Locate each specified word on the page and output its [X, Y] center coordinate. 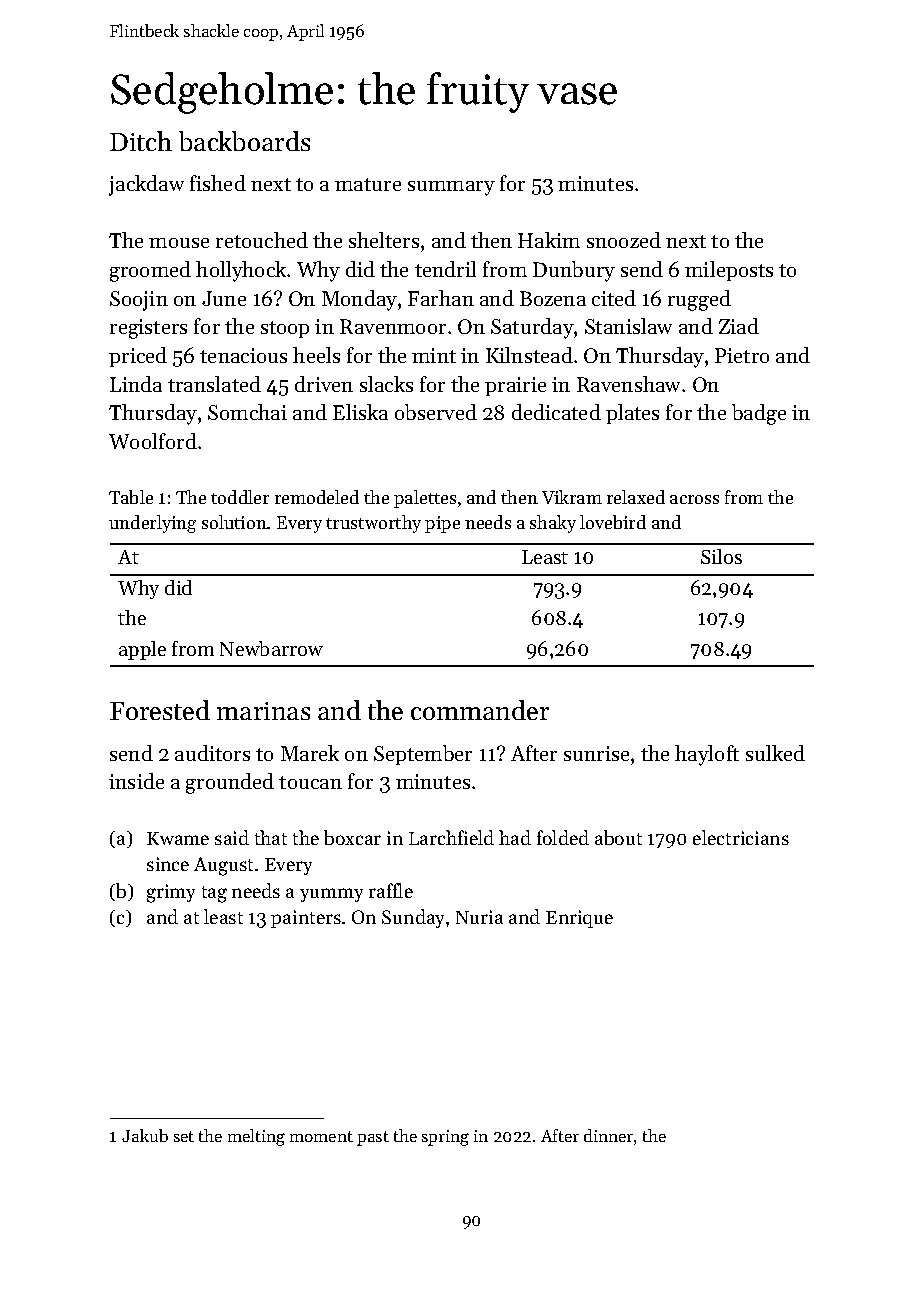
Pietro [742, 355]
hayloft [707, 755]
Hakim [549, 240]
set [184, 1136]
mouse [179, 243]
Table [131, 497]
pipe [442, 524]
